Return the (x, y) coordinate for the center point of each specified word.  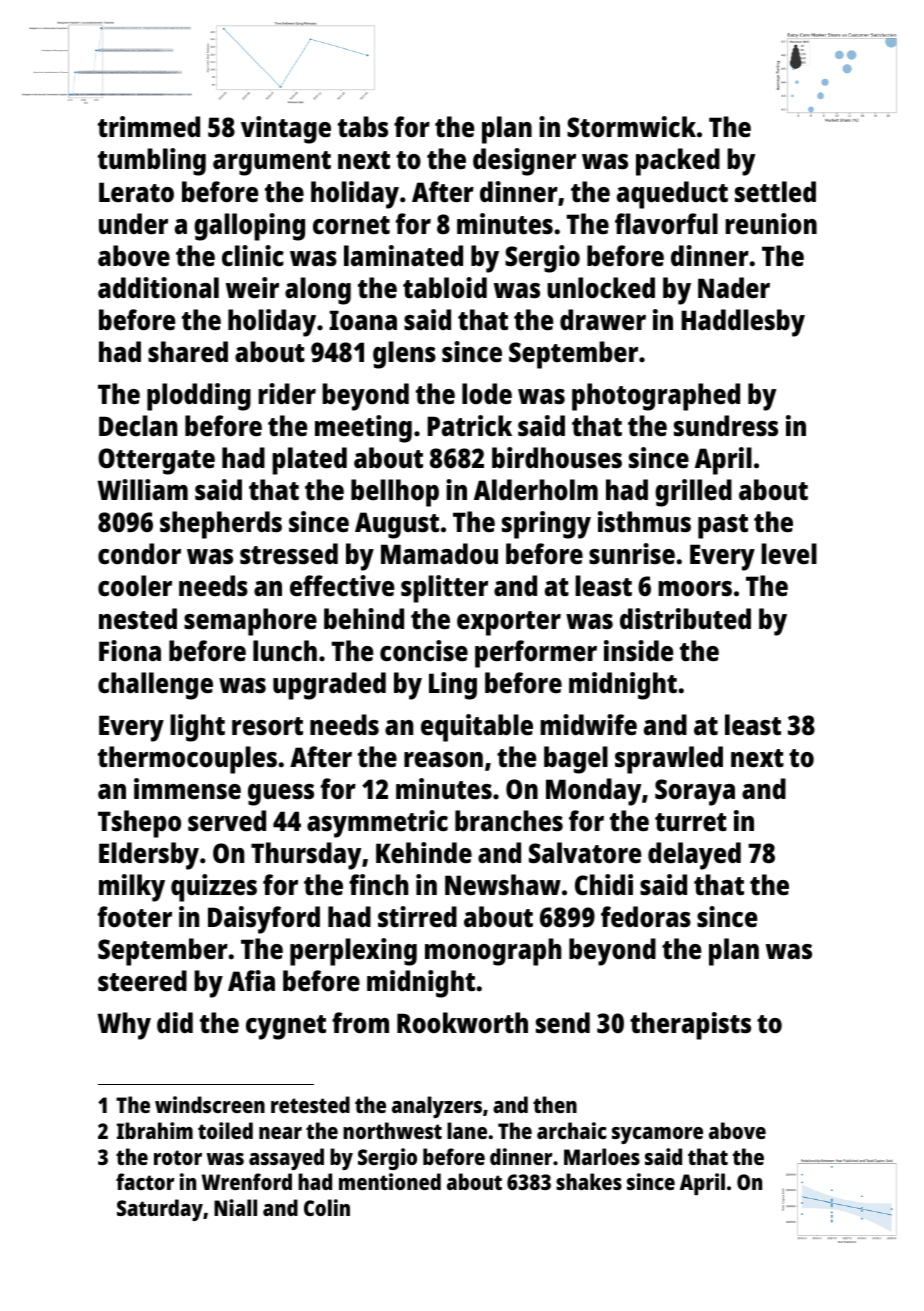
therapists (690, 1026)
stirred (417, 917)
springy (546, 525)
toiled (225, 1130)
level (789, 554)
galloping (249, 227)
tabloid (445, 287)
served (227, 820)
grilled (693, 493)
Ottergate (156, 461)
